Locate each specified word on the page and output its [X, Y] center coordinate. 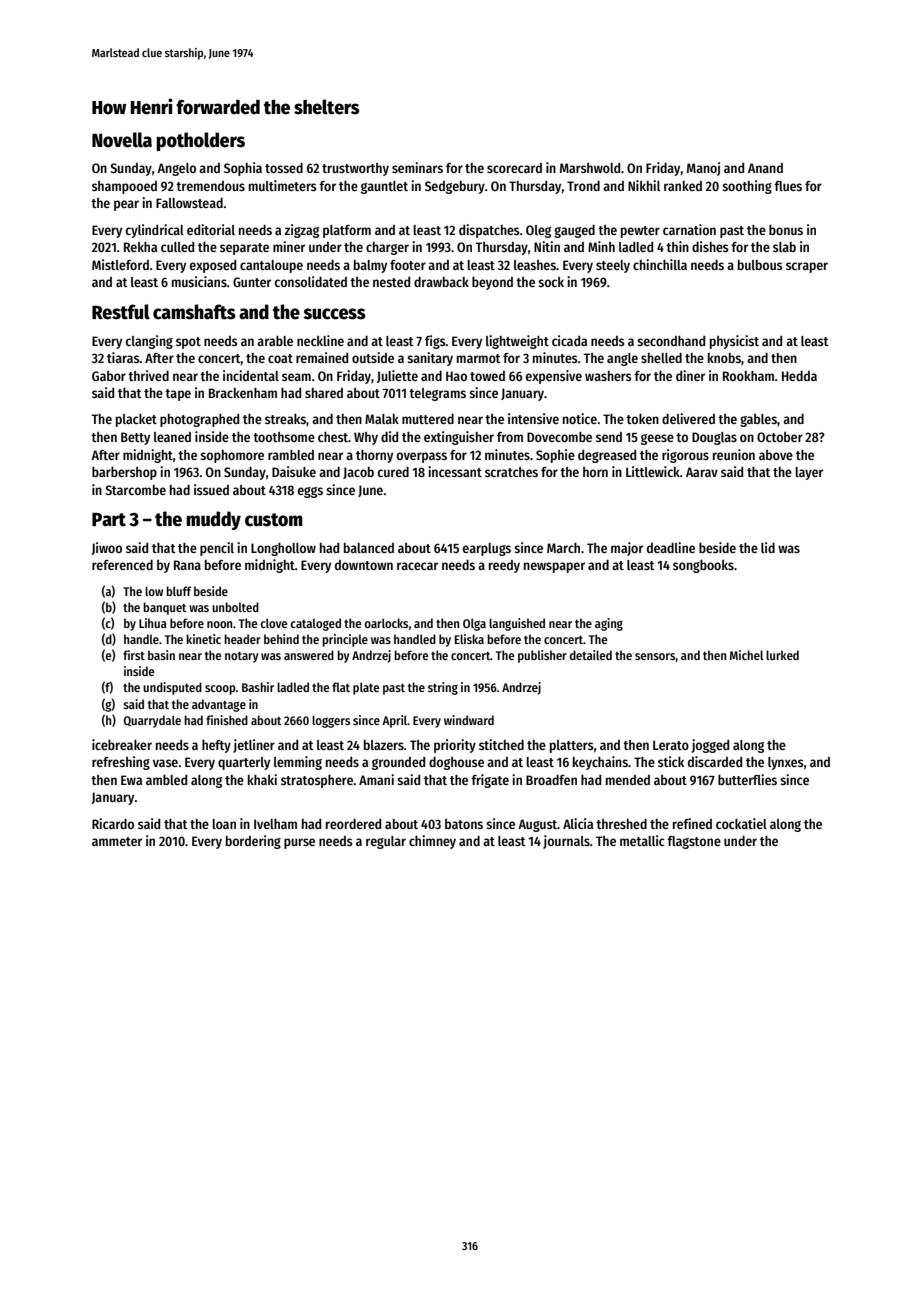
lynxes [786, 763]
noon [219, 624]
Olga [474, 624]
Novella [122, 140]
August [538, 825]
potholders [200, 141]
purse [299, 843]
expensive [554, 377]
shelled [661, 358]
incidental [251, 375]
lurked [782, 655]
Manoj [703, 169]
